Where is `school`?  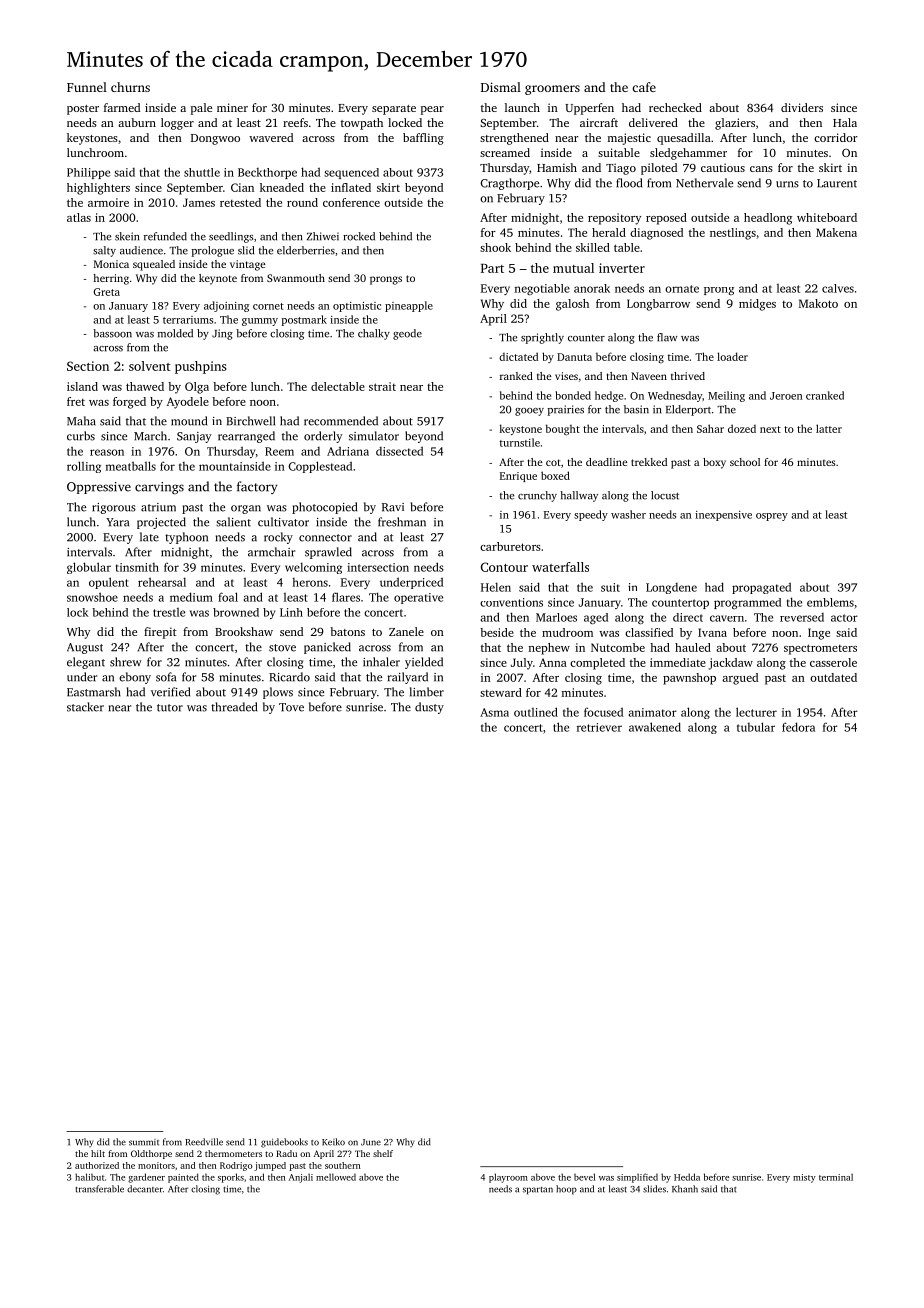
school is located at coordinates (745, 462).
